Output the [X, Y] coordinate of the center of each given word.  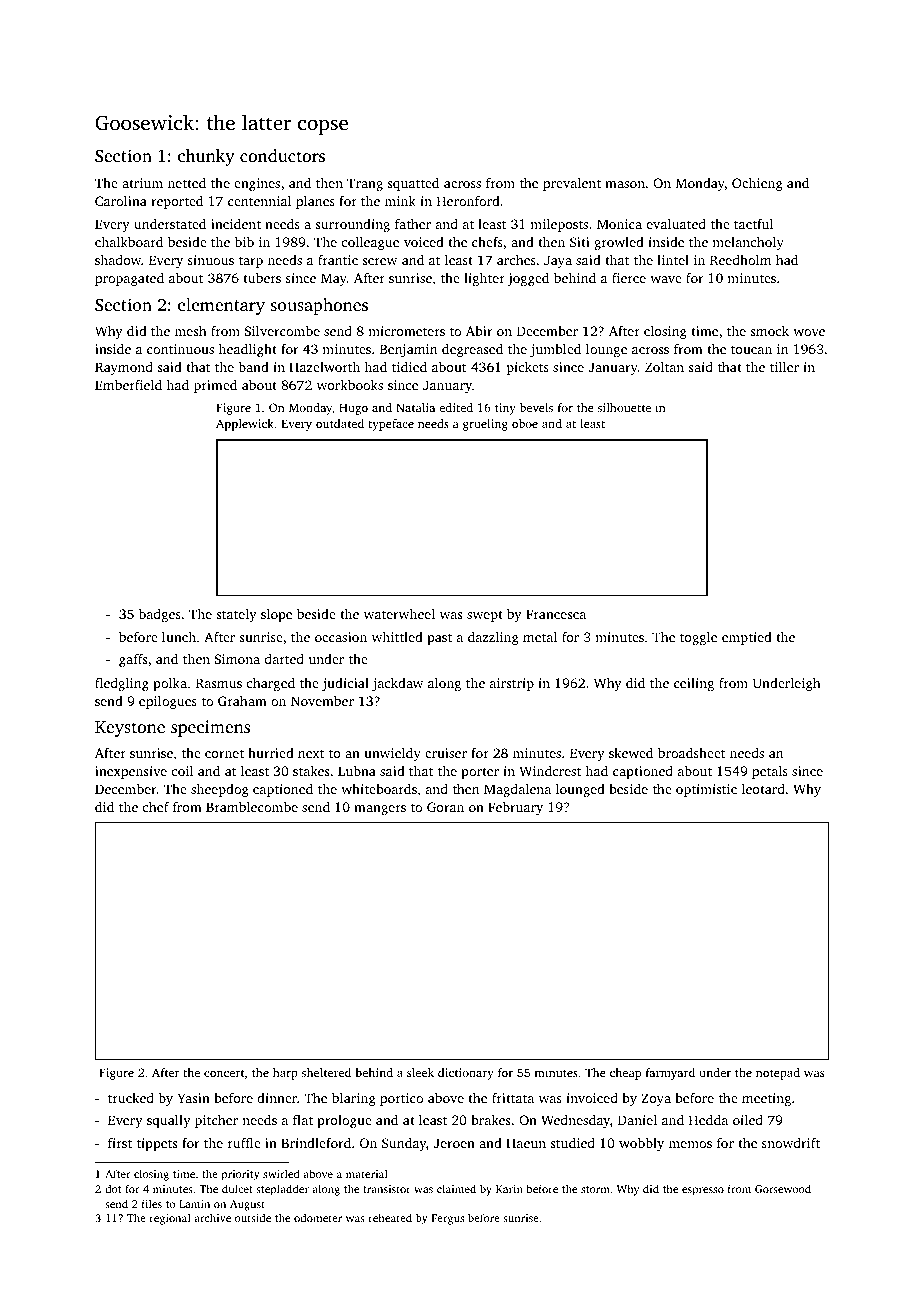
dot [113, 1188]
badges [160, 615]
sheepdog [220, 790]
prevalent [572, 184]
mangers [380, 810]
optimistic [706, 790]
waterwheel [399, 613]
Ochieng [757, 184]
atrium [142, 183]
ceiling [694, 684]
